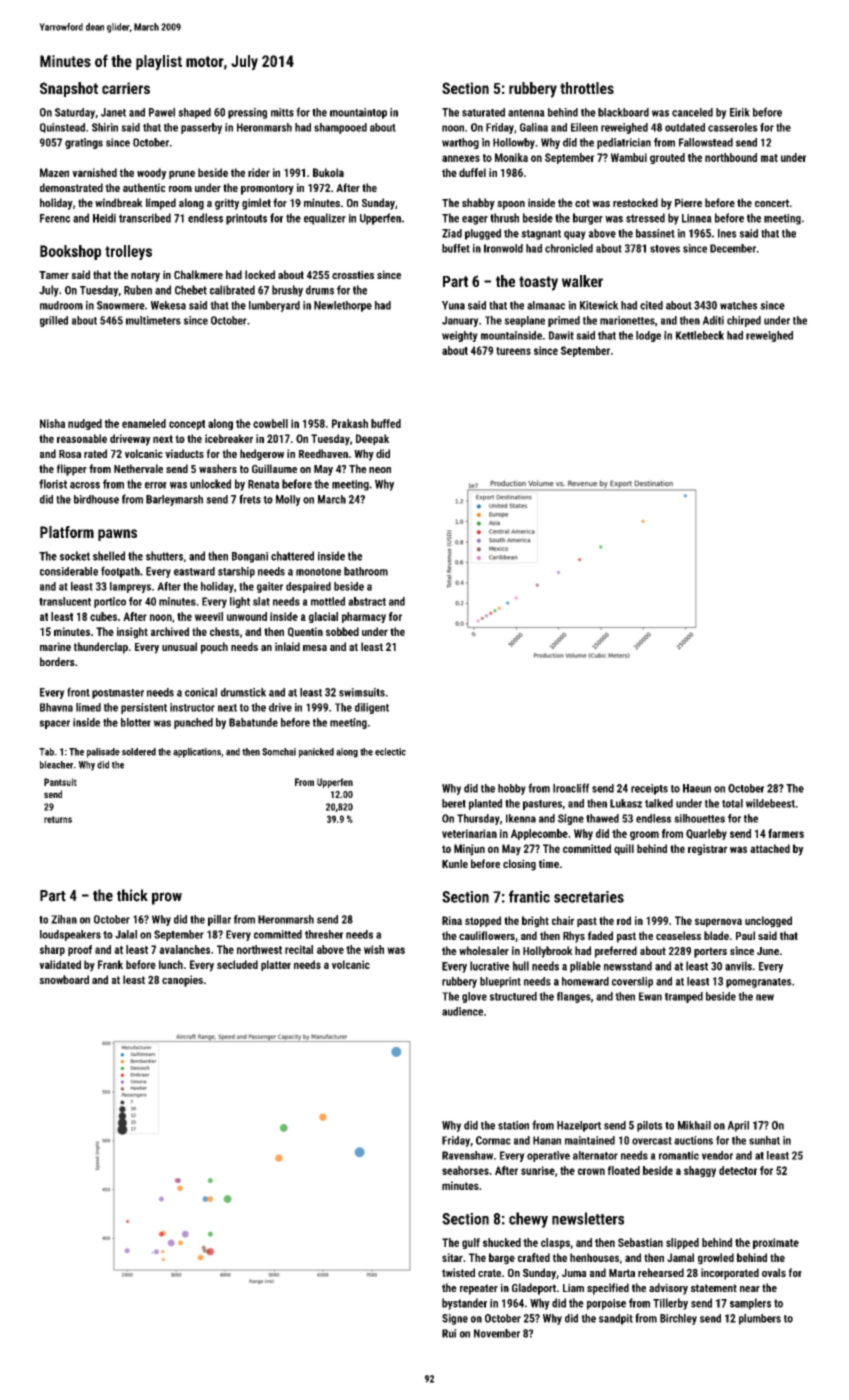 The width and height of the document is (849, 1400). I want to click on Rui, so click(449, 1333).
